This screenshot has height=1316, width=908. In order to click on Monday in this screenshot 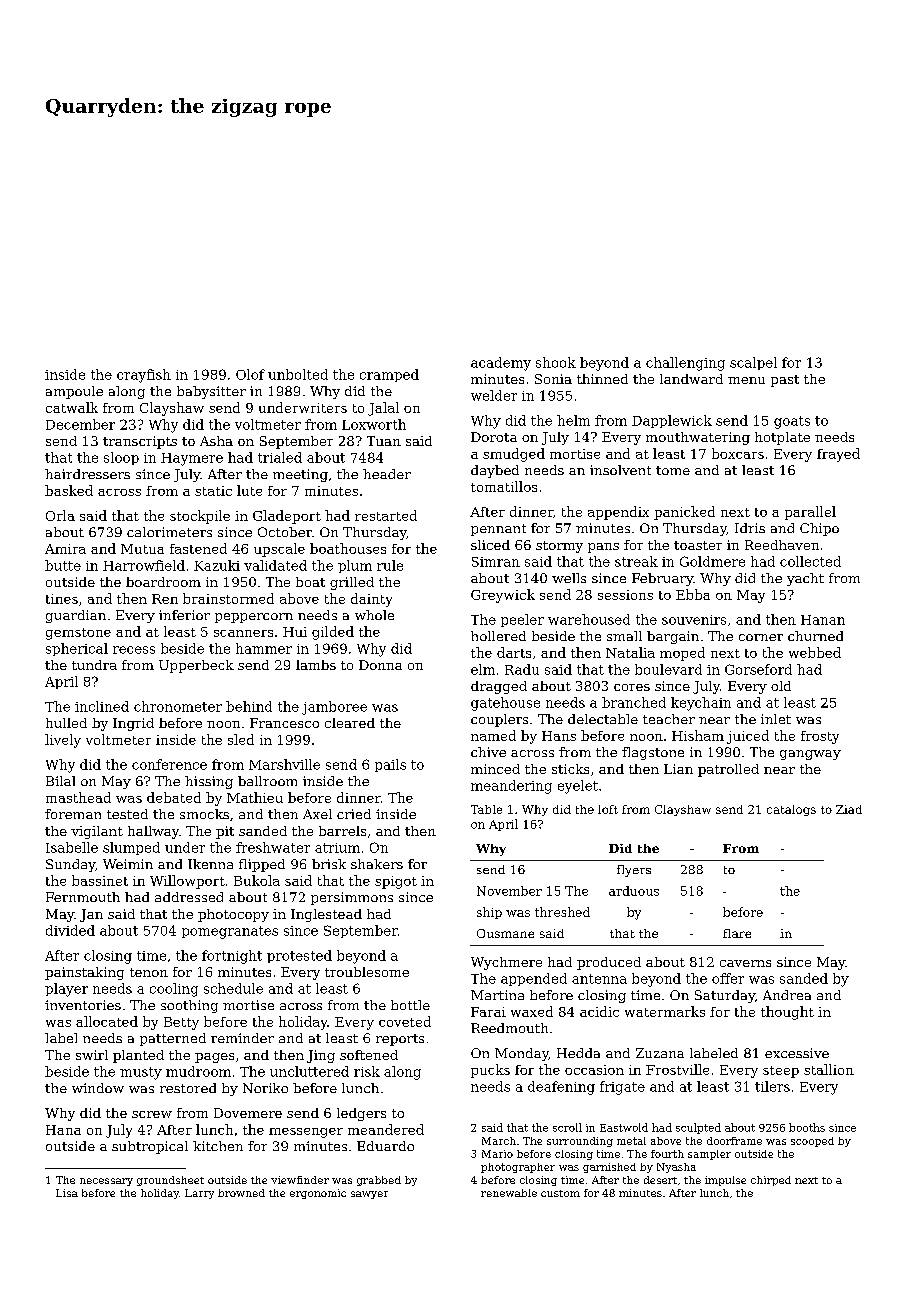, I will do `click(522, 1054)`.
